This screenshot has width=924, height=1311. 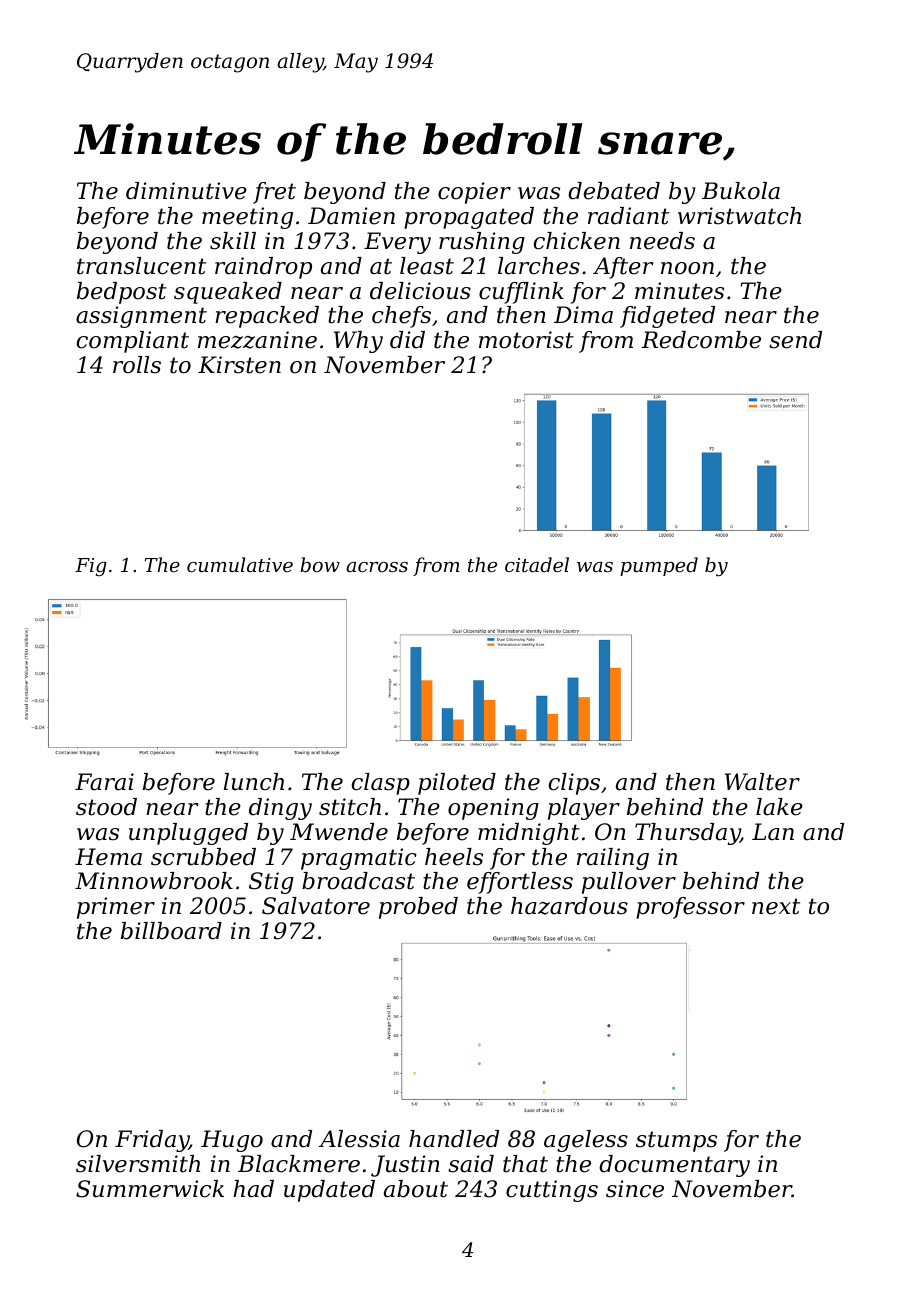 I want to click on Salvatore, so click(x=316, y=906).
